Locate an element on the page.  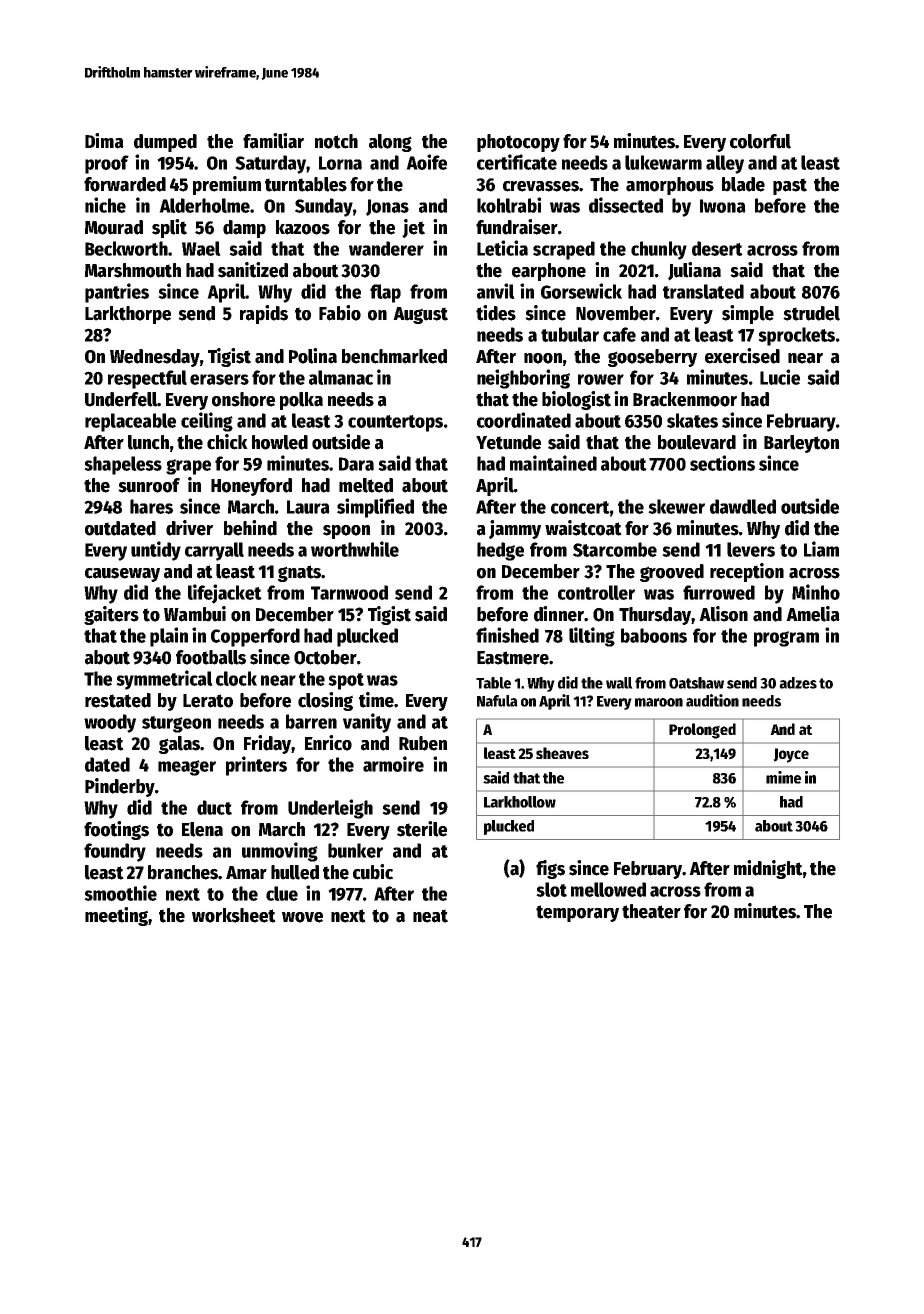
Underfell is located at coordinates (121, 399).
